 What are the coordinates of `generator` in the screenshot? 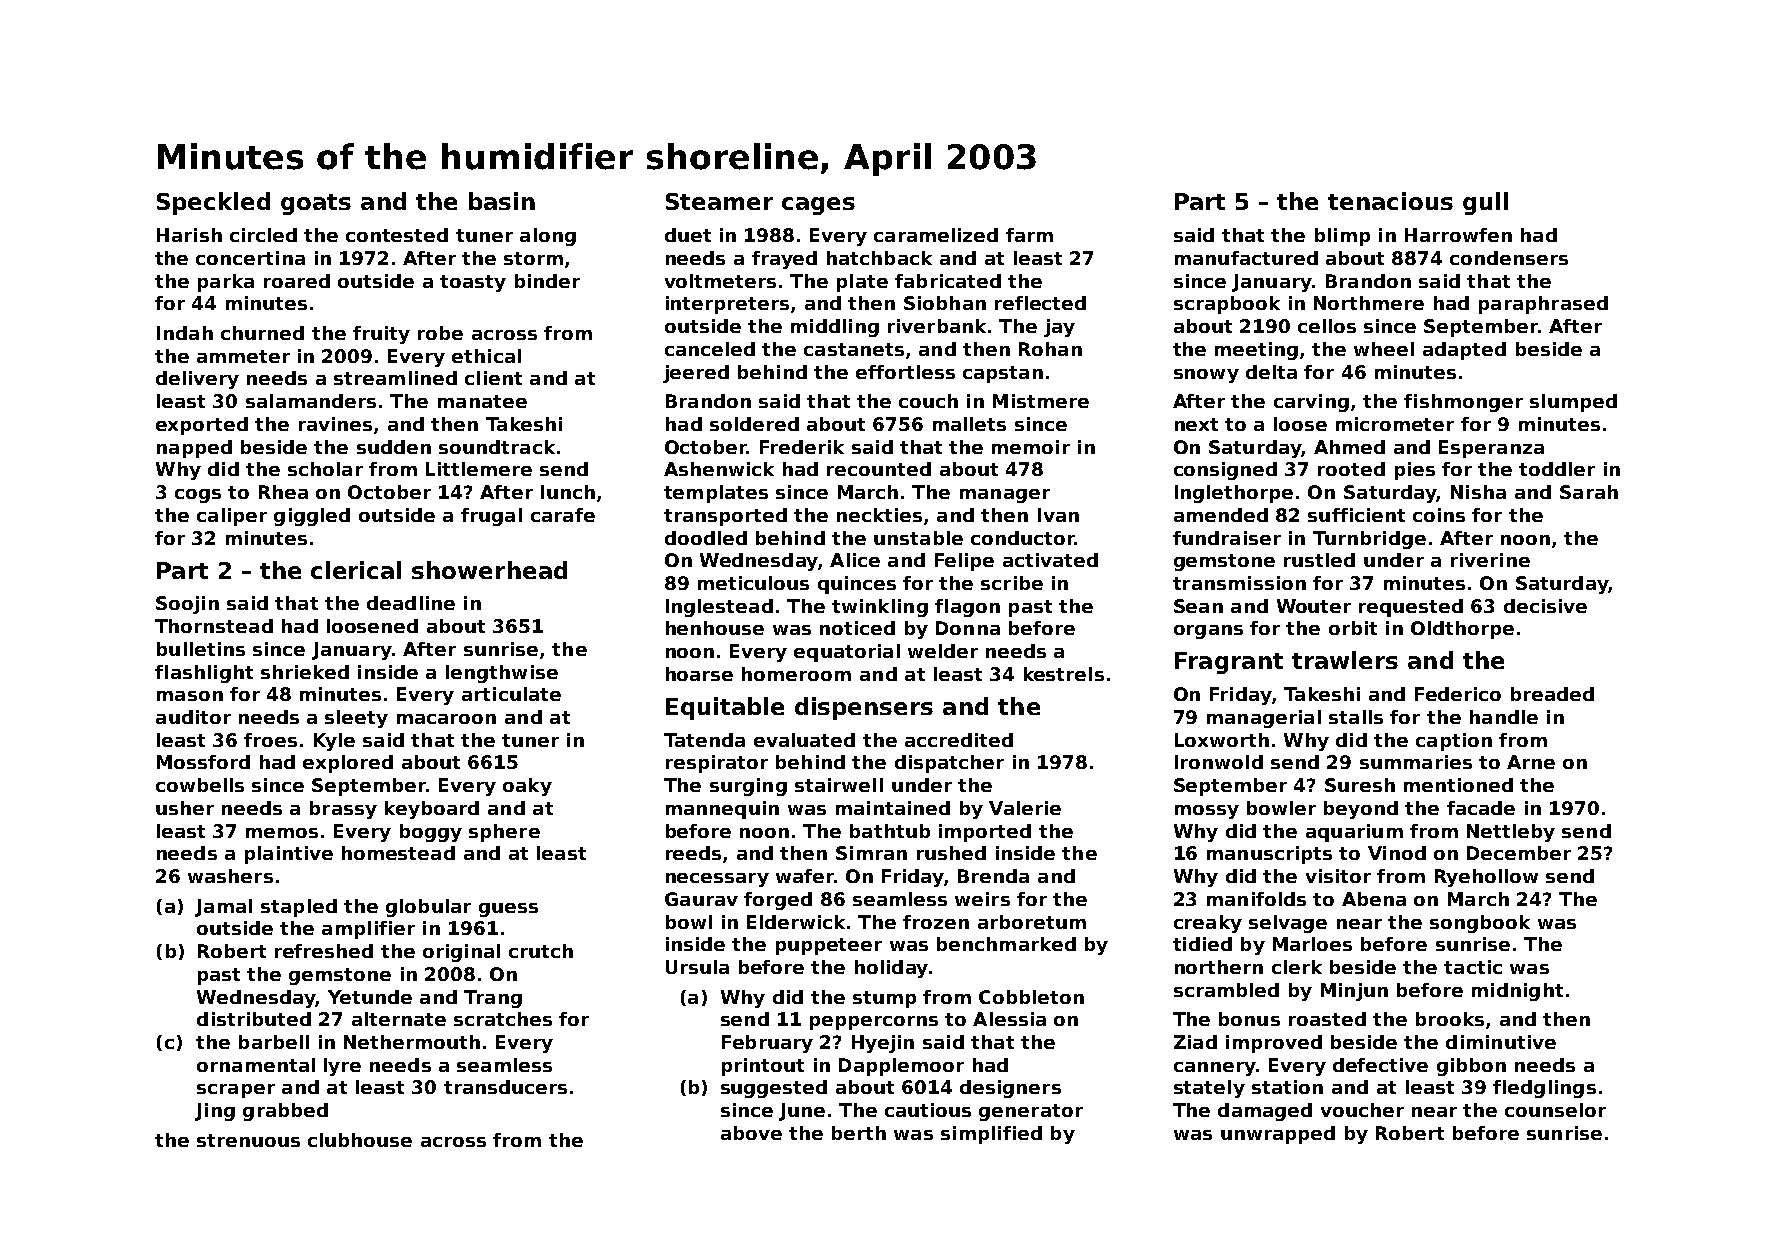 It's located at (1031, 1112).
